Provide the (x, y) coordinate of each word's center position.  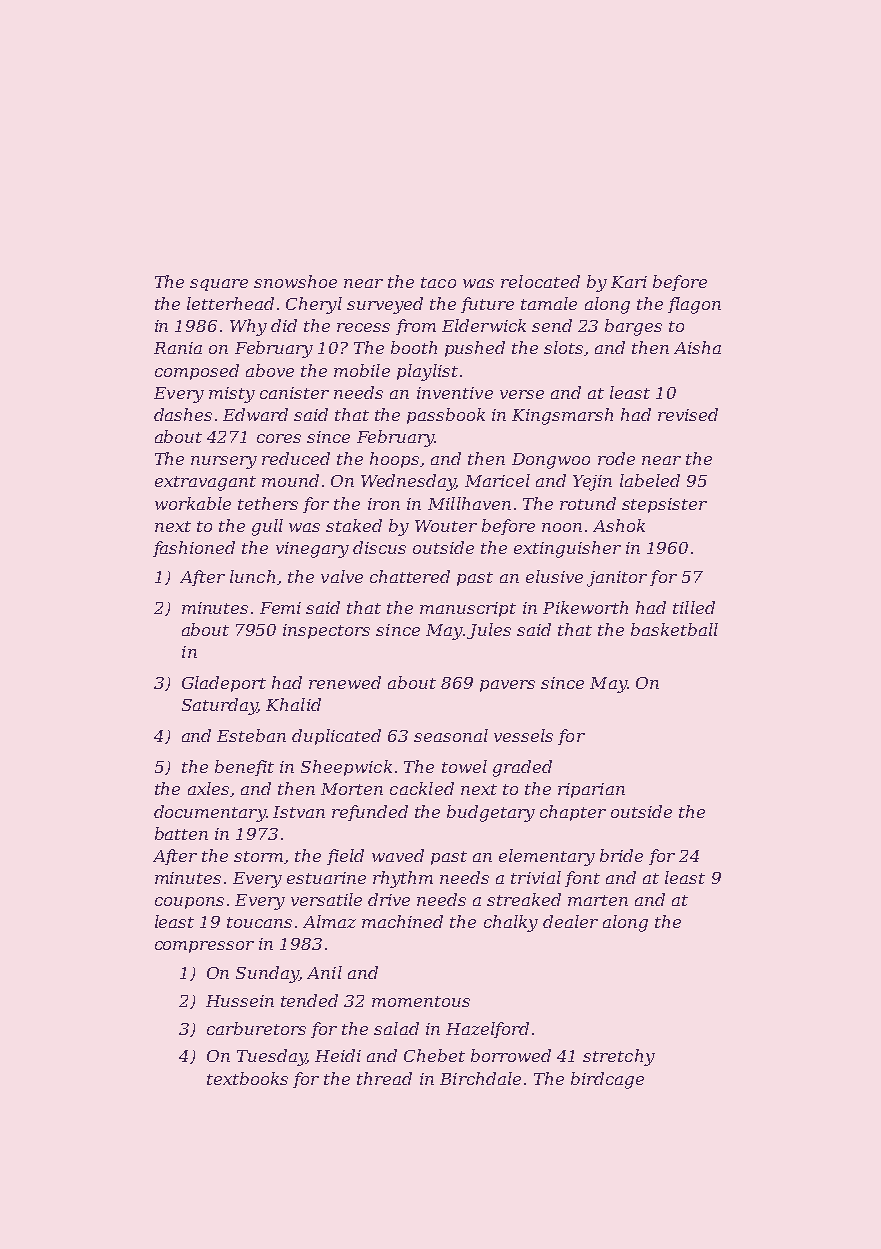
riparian (591, 790)
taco (438, 282)
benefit (244, 768)
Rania (178, 348)
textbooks (247, 1078)
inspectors (326, 631)
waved (398, 855)
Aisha (697, 347)
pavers (507, 686)
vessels (523, 735)
